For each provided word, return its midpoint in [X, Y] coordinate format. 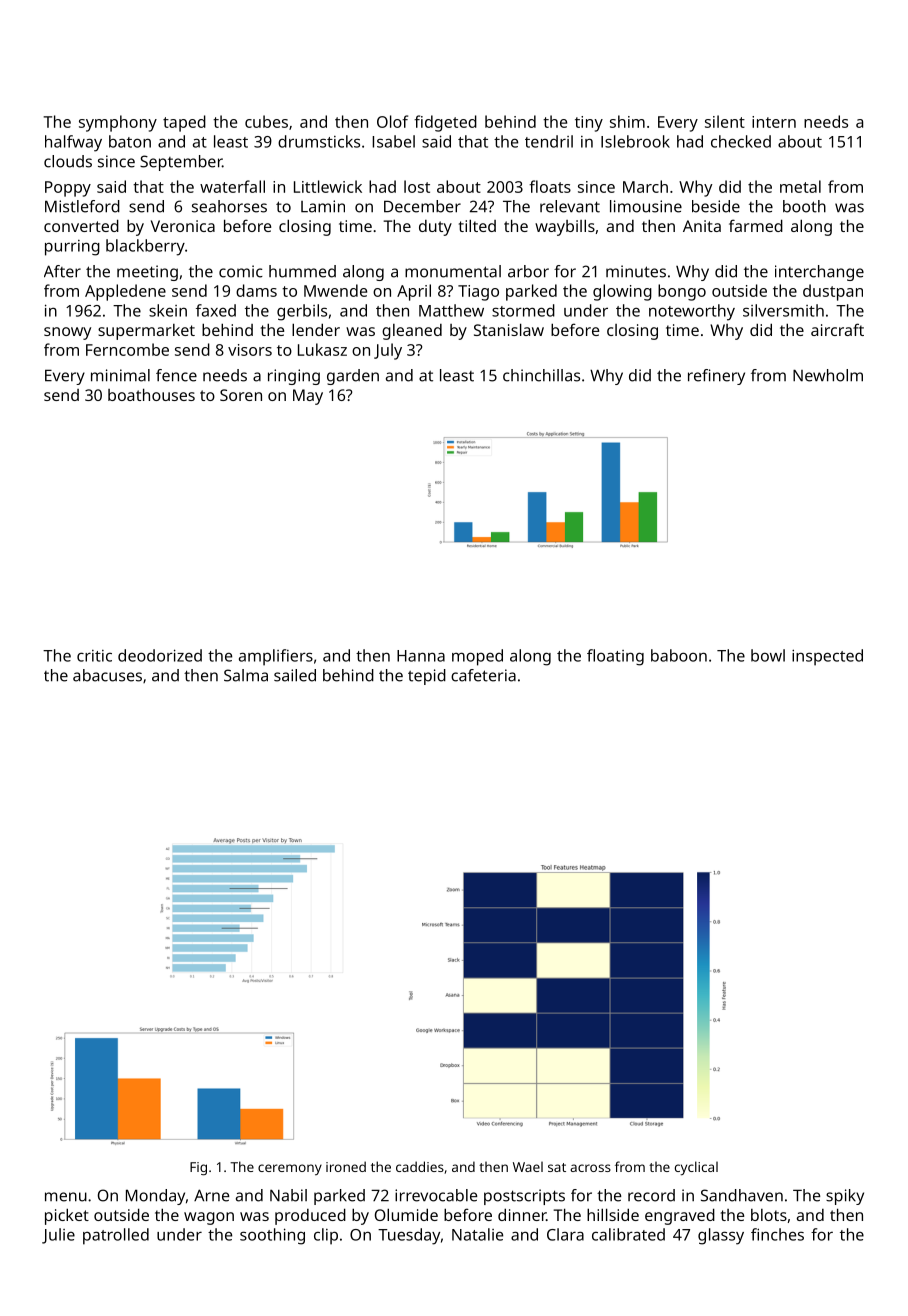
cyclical [696, 1168]
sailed [295, 675]
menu [66, 1197]
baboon [679, 655]
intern [774, 122]
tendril [549, 141]
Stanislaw [509, 329]
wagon [209, 1218]
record [651, 1195]
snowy [67, 333]
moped [477, 657]
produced [310, 1216]
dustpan [833, 292]
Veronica [183, 226]
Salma [246, 675]
